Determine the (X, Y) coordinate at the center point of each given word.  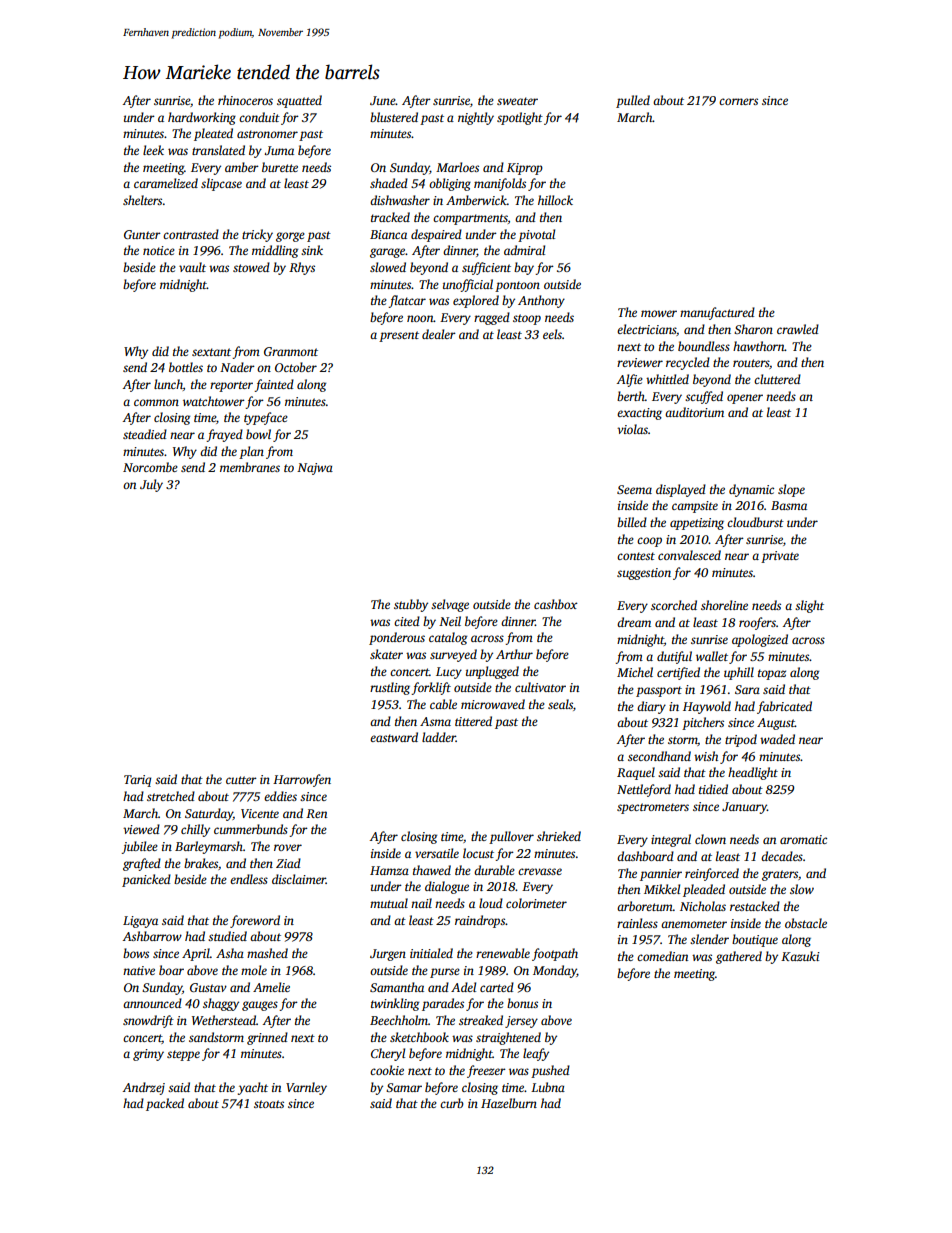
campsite (695, 507)
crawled (798, 329)
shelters (142, 200)
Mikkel (662, 889)
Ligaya (140, 922)
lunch (168, 384)
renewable (503, 953)
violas (632, 429)
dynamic (751, 490)
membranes (250, 467)
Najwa (315, 469)
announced (152, 1003)
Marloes (457, 167)
